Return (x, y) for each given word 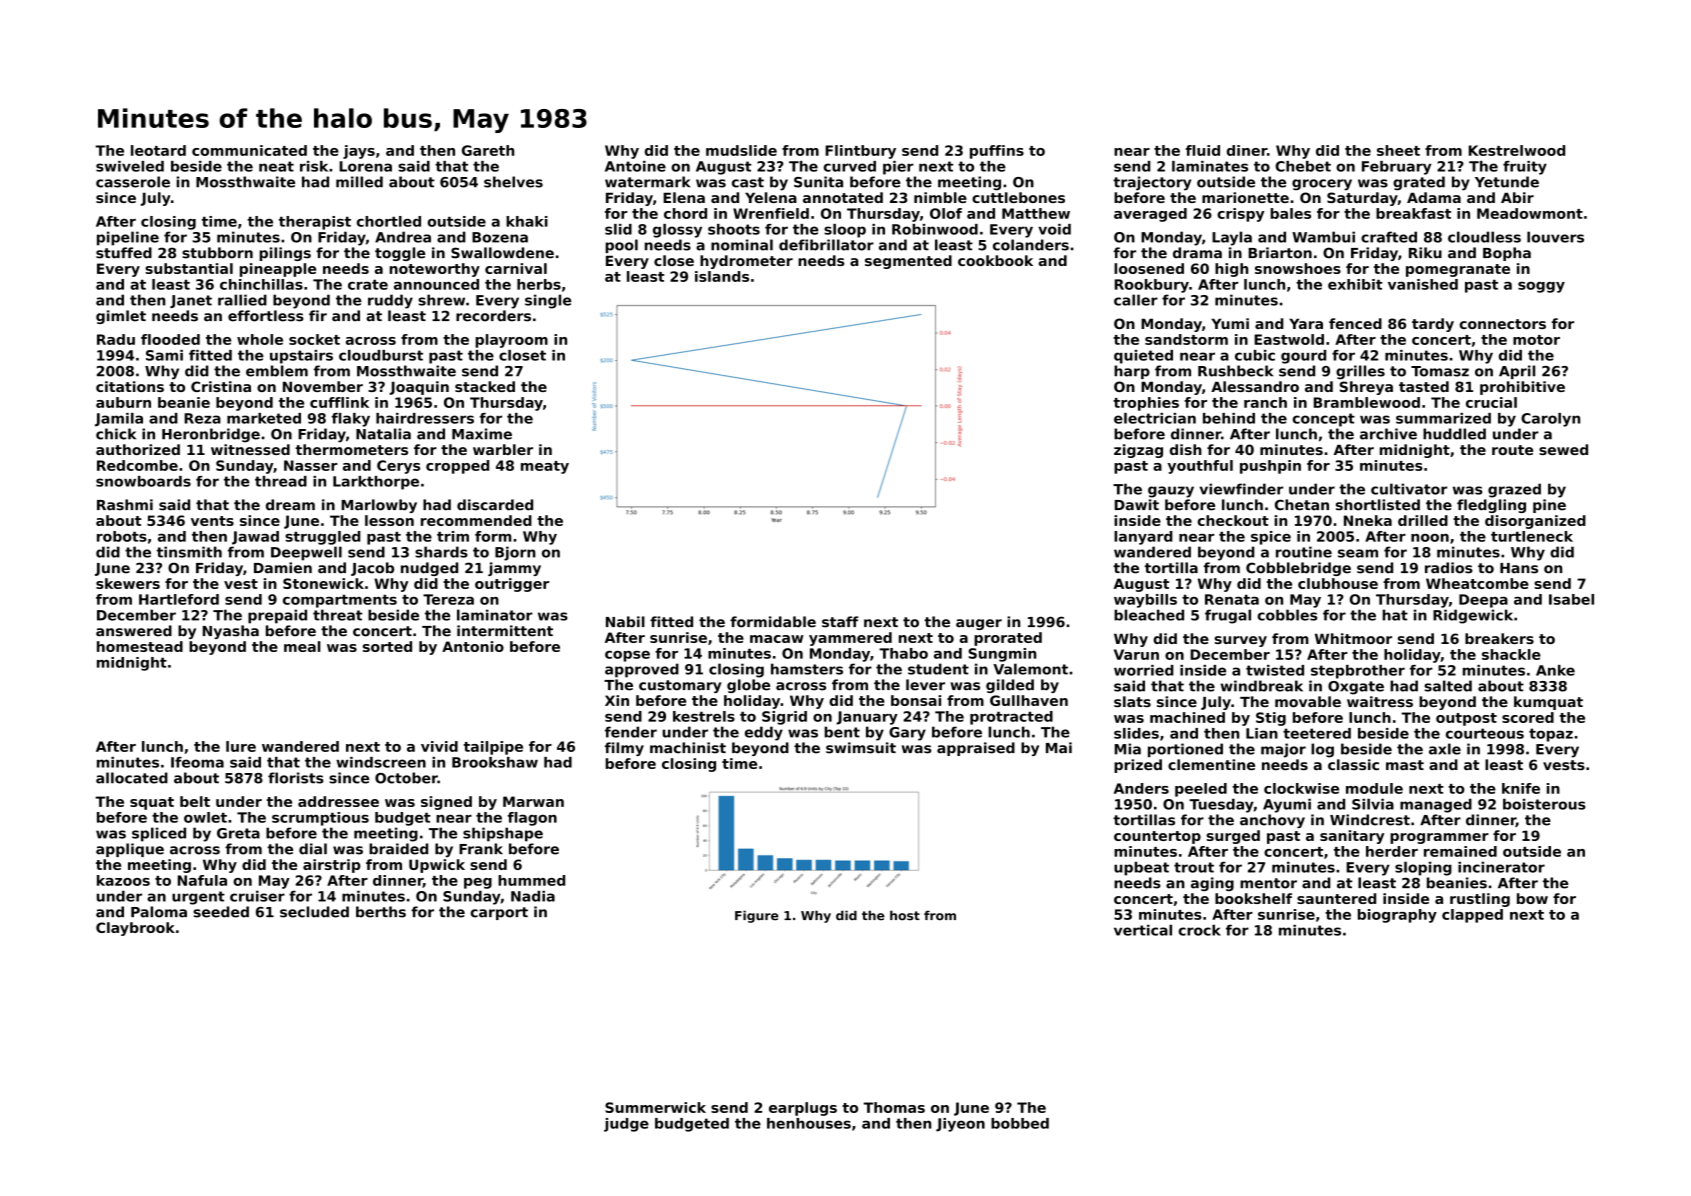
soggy (1541, 287)
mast (1405, 765)
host (905, 915)
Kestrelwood (1517, 150)
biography (1397, 916)
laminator (495, 615)
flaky (351, 420)
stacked (485, 386)
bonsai (916, 700)
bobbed (1020, 1123)
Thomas (894, 1107)
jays (359, 152)
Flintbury (860, 152)
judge (626, 1125)
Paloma (159, 912)
